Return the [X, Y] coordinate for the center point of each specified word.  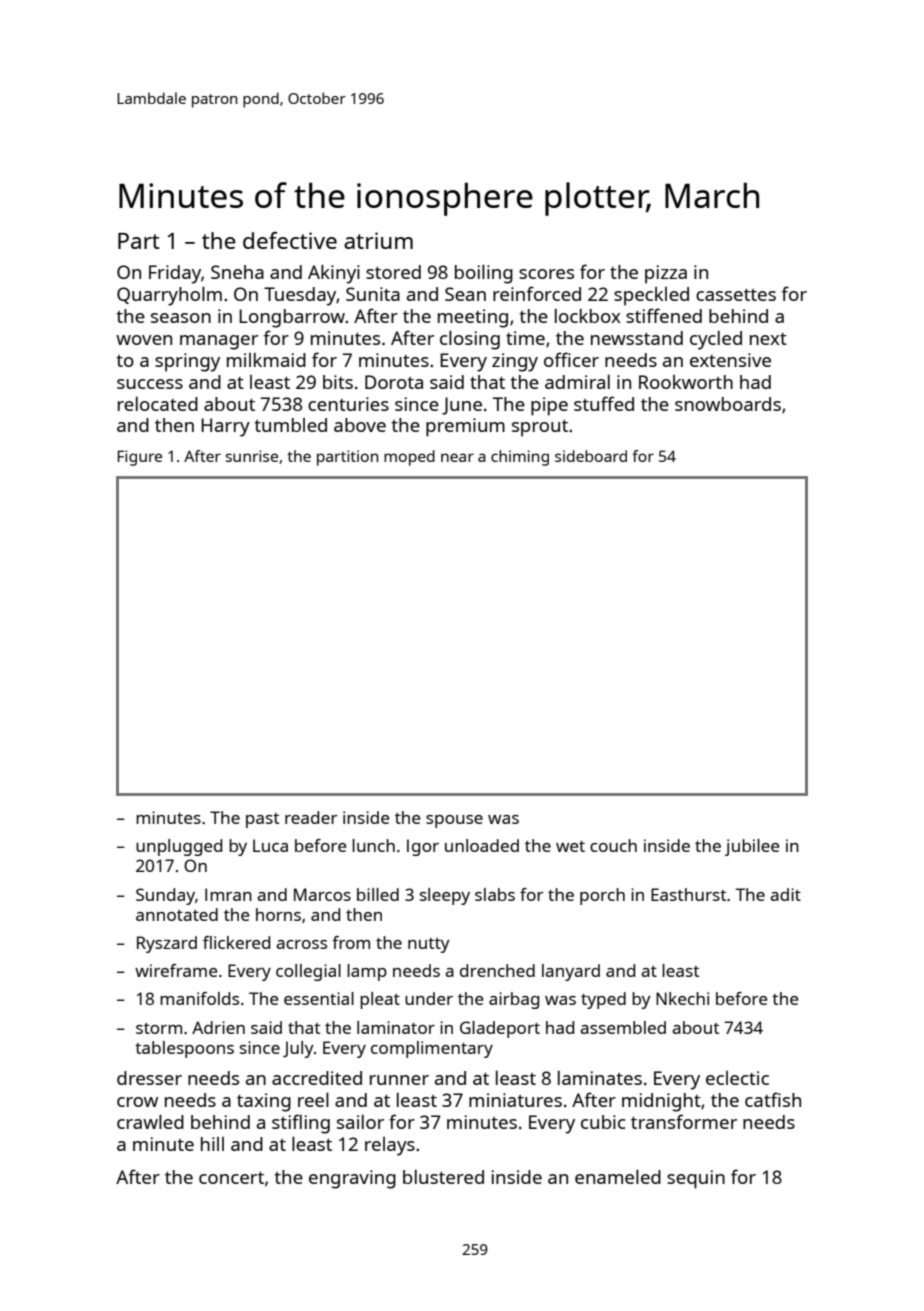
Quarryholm [169, 296]
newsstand [637, 338]
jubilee [752, 847]
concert [231, 1178]
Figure [140, 458]
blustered [443, 1177]
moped [409, 458]
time [525, 338]
